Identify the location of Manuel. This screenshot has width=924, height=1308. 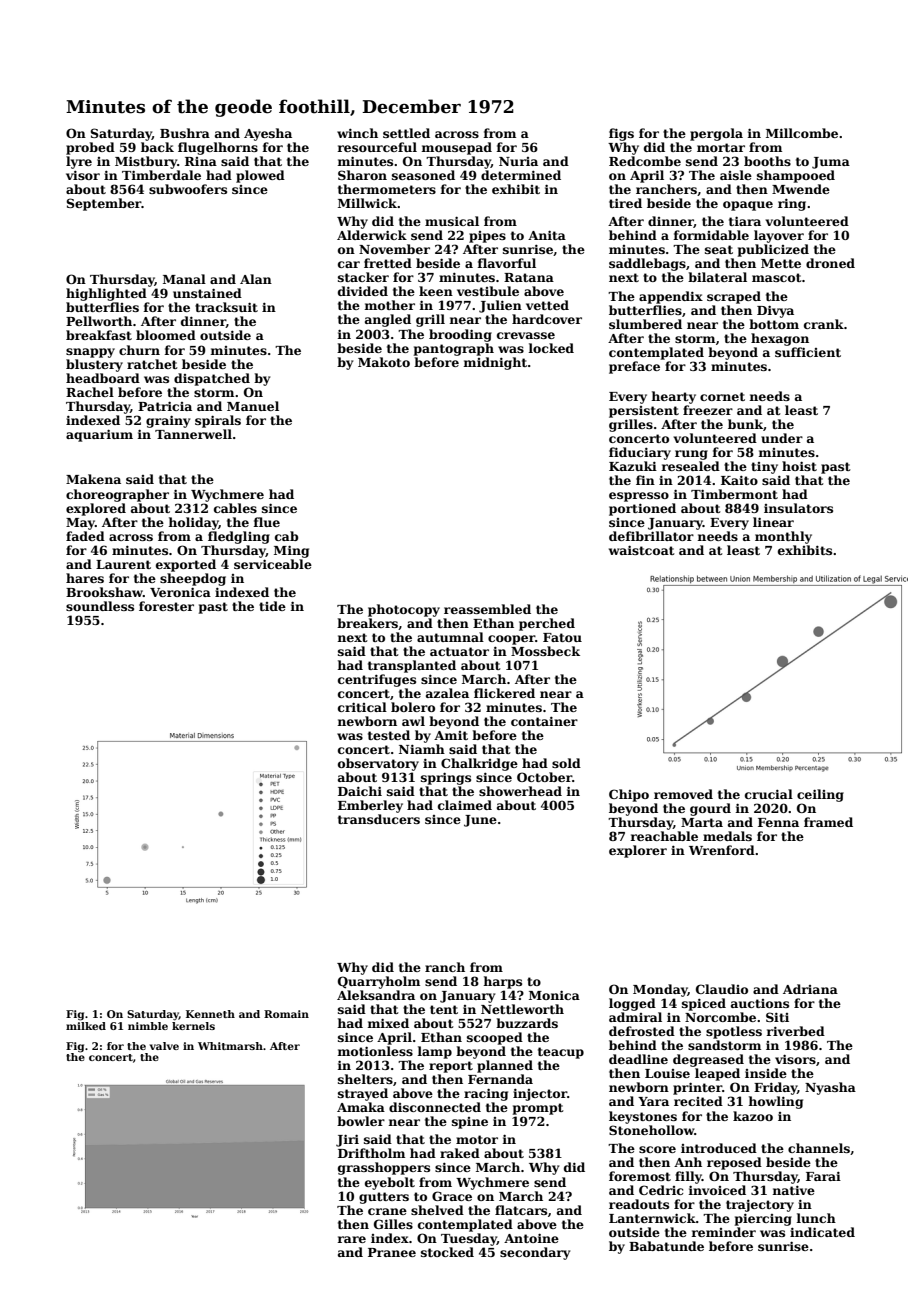
(253, 406).
